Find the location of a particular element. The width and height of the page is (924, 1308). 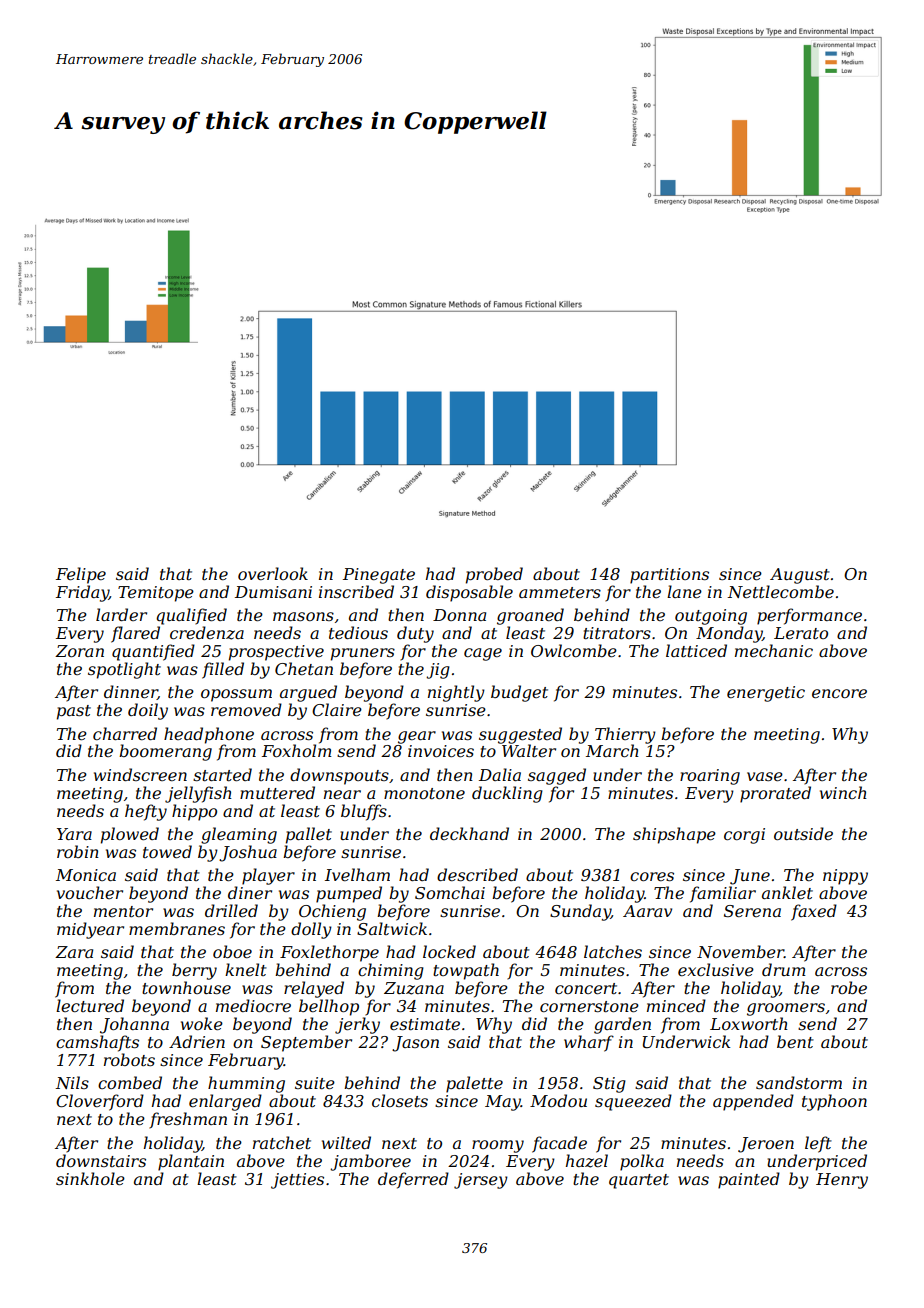

deferred is located at coordinates (413, 1180).
